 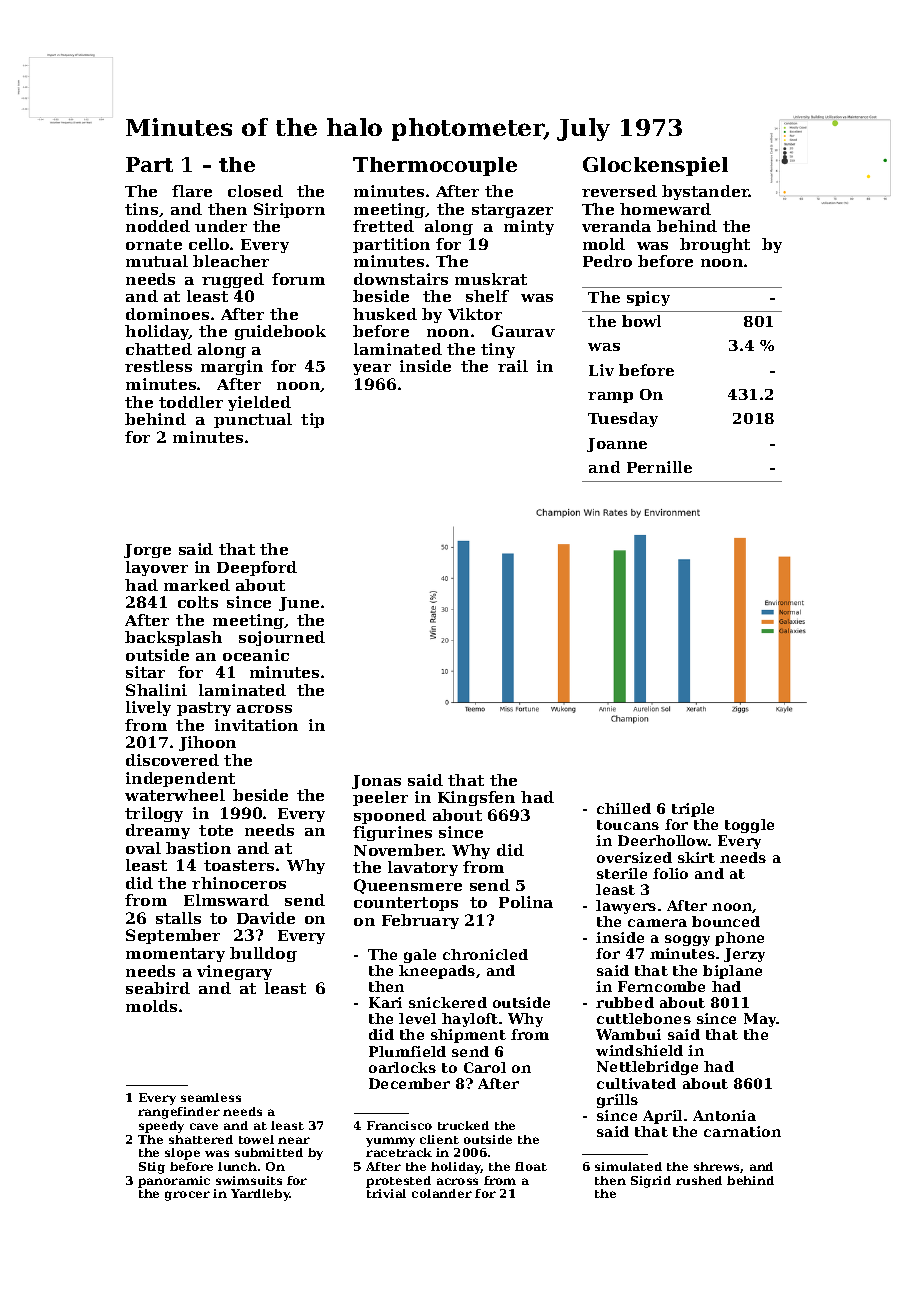 I want to click on lawyers, so click(x=626, y=907).
